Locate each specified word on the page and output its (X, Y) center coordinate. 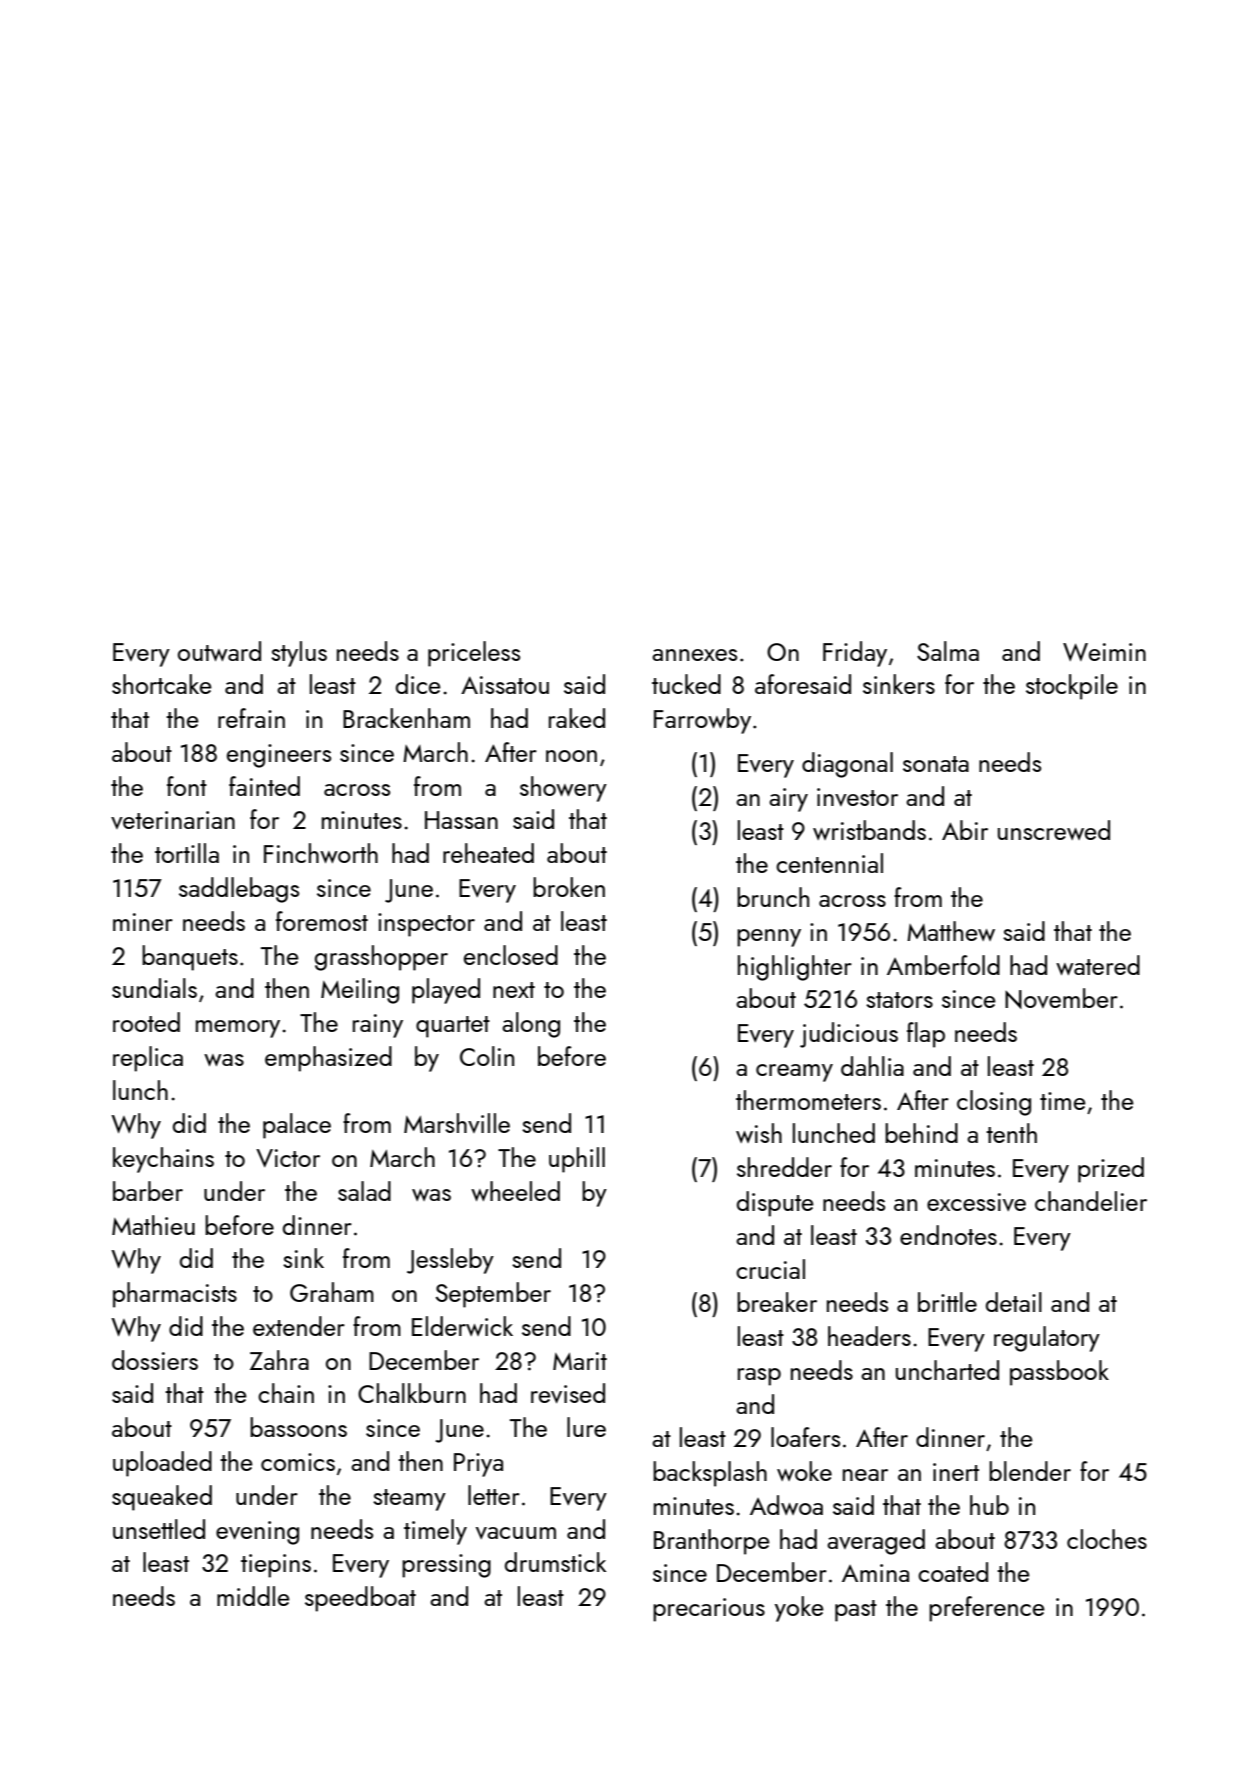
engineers (279, 756)
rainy (378, 1026)
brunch (773, 897)
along (531, 1025)
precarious (709, 1610)
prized (1111, 1170)
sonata (936, 764)
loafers (805, 1437)
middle (253, 1596)
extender (299, 1326)
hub (989, 1505)
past (856, 1611)
